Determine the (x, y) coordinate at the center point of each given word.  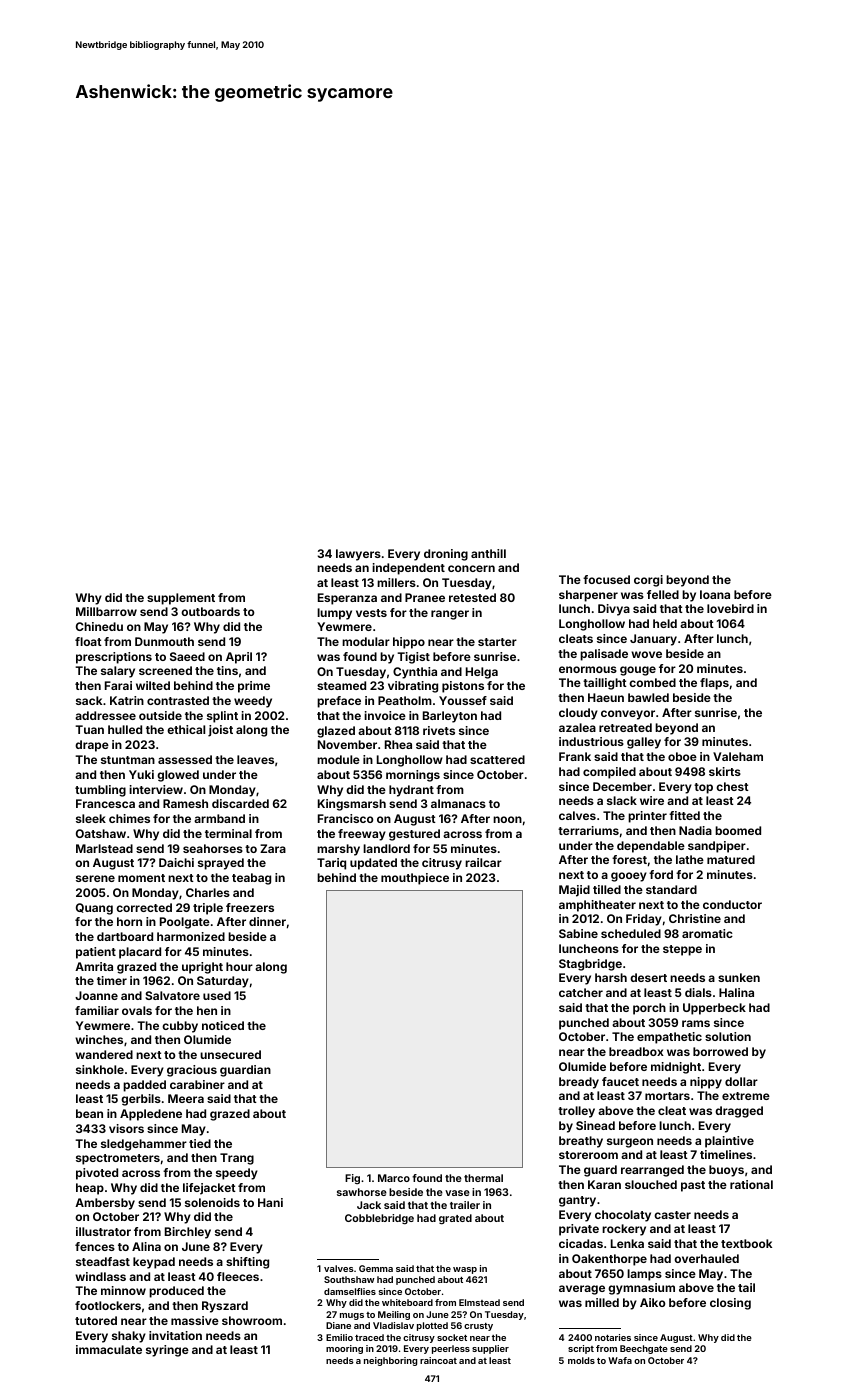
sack (89, 700)
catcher (581, 992)
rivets (439, 730)
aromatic (707, 933)
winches (99, 1039)
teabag (251, 879)
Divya (614, 610)
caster (672, 1215)
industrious (591, 741)
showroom (252, 1320)
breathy (581, 1142)
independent (408, 569)
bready (579, 1083)
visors (126, 1128)
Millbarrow (106, 611)
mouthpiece (415, 879)
